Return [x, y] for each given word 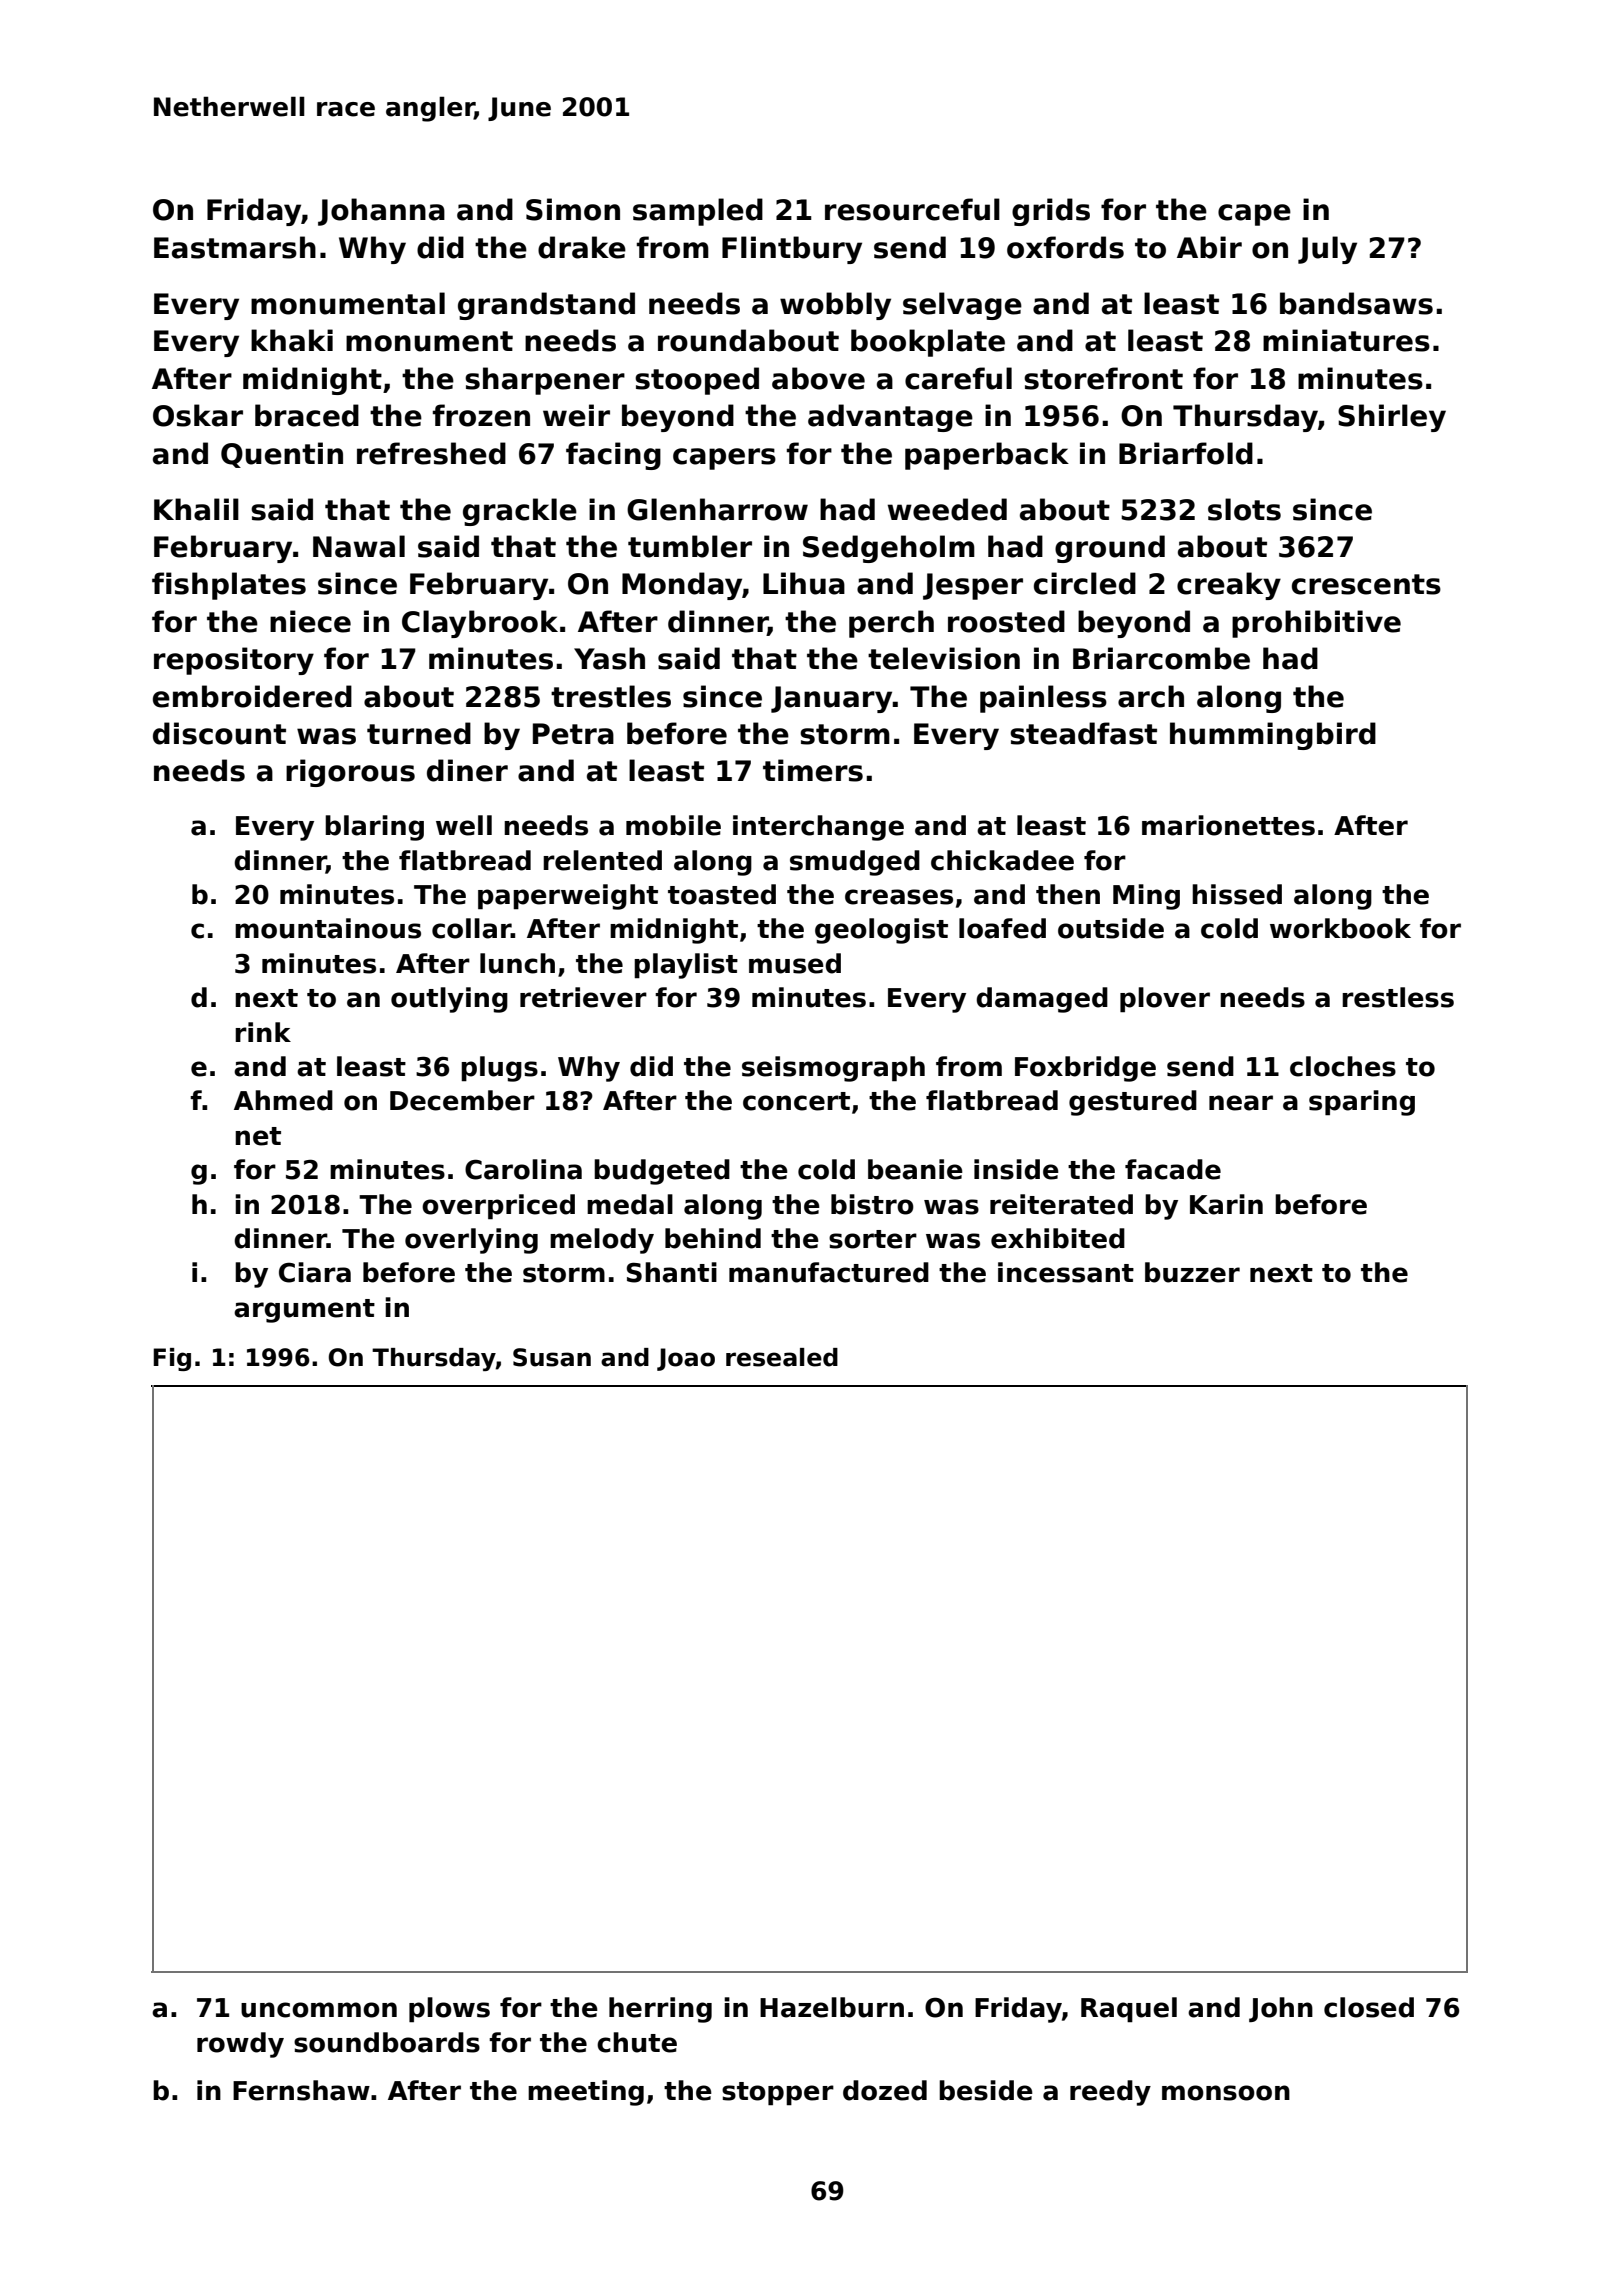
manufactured [829, 1272]
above [818, 378]
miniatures [1346, 340]
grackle [520, 512]
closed [1369, 2007]
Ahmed [283, 1100]
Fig [172, 1359]
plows [449, 2010]
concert [796, 1101]
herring [660, 2010]
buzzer [1192, 1272]
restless [1398, 997]
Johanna [381, 212]
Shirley [1392, 418]
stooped [697, 381]
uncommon [319, 2010]
